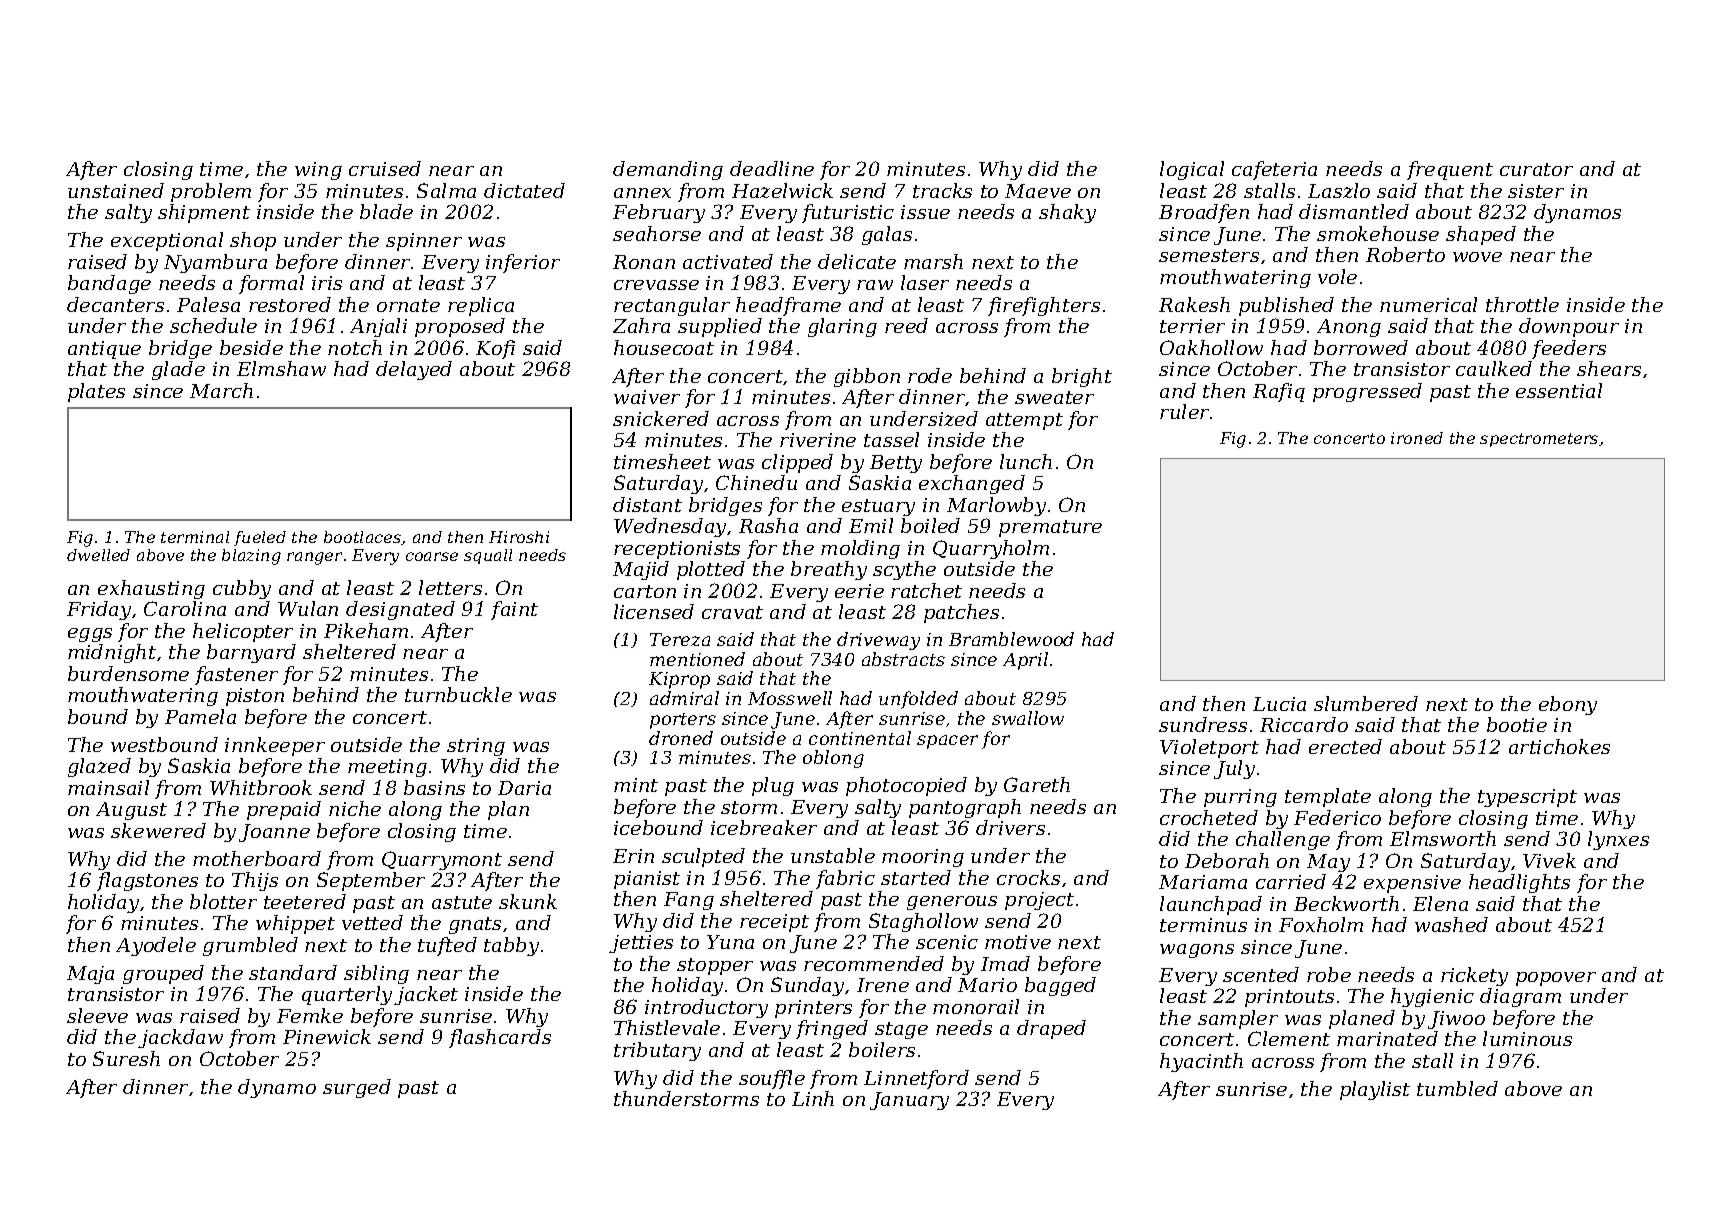 The width and height of the document is (1732, 1225). I want to click on throttle, so click(1522, 304).
